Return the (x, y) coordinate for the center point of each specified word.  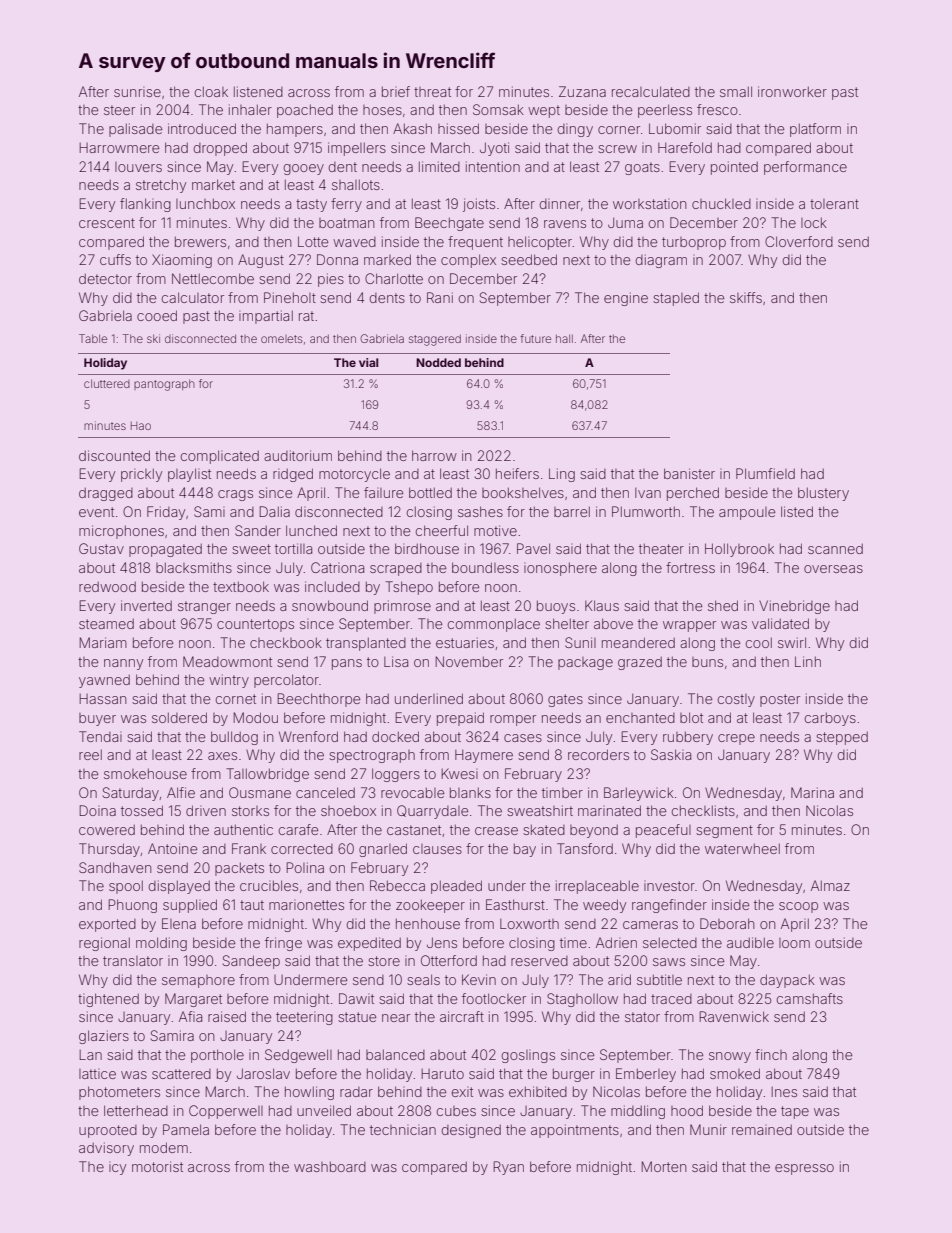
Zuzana (582, 91)
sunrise (137, 93)
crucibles (269, 885)
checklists (703, 810)
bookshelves (523, 492)
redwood (107, 586)
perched (693, 494)
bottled (430, 492)
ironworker (792, 91)
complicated (220, 457)
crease (496, 831)
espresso (804, 1169)
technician (403, 1130)
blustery (823, 494)
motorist (157, 1166)
